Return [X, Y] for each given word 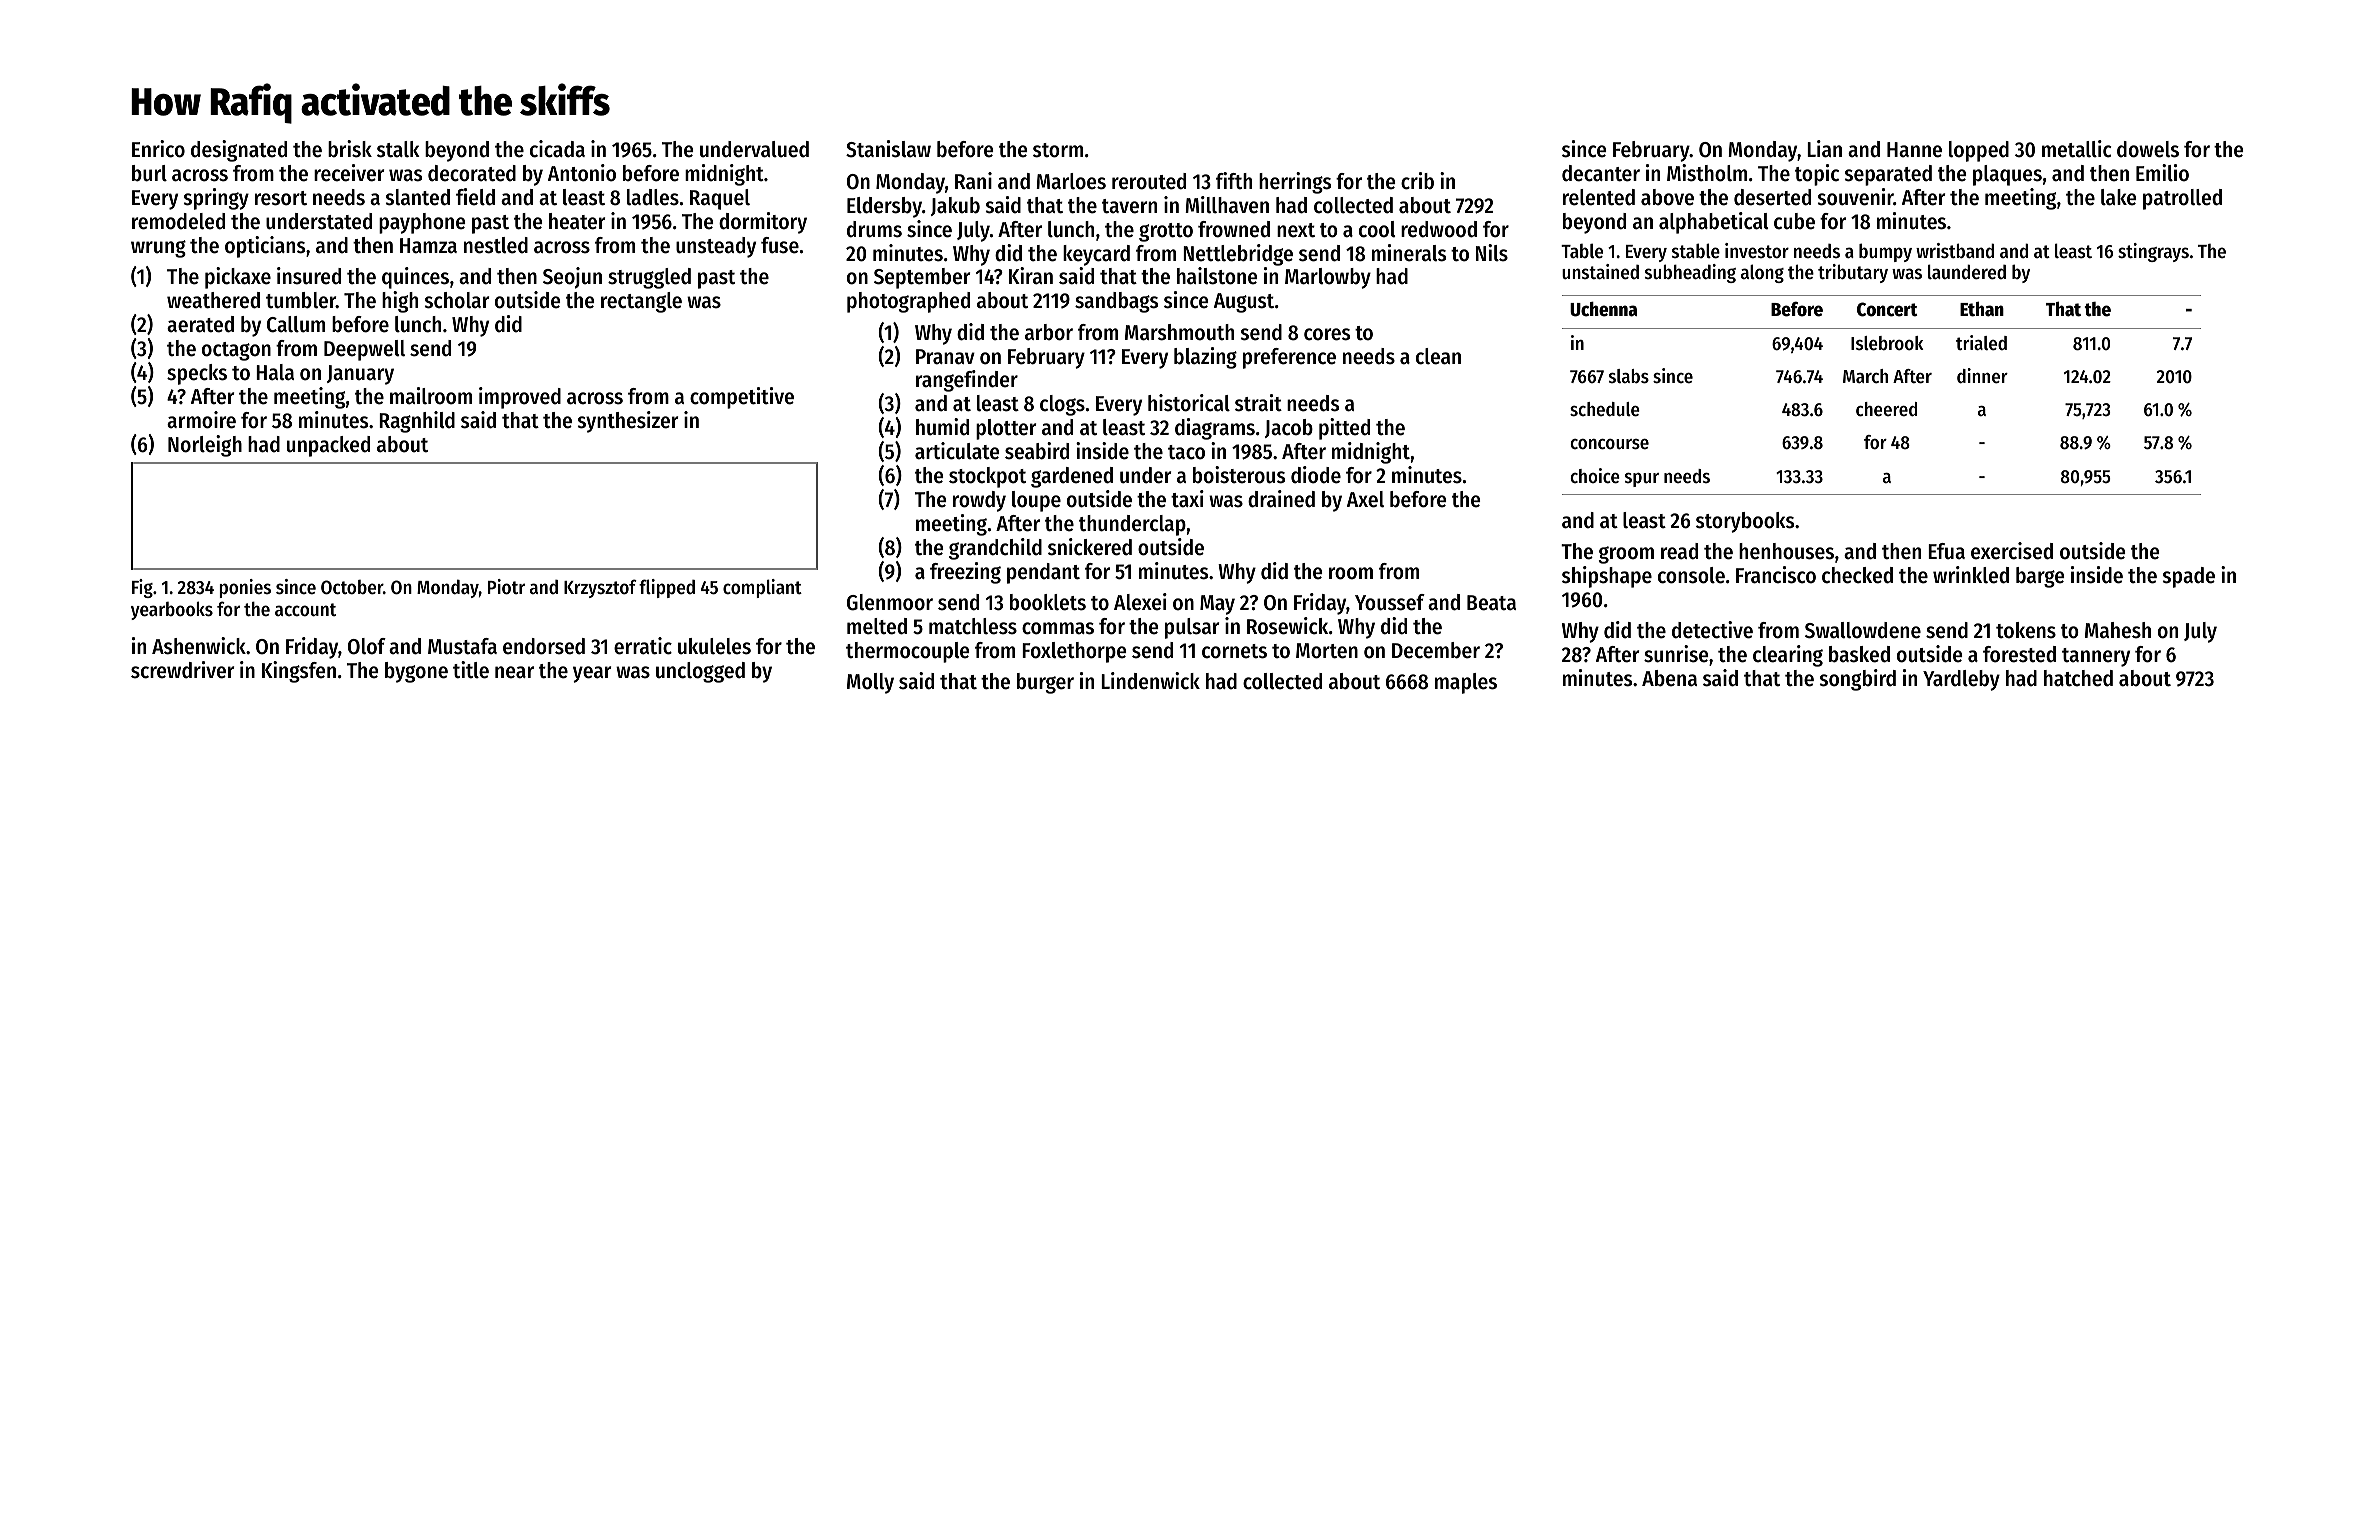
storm [1058, 150]
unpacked [328, 446]
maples [1466, 683]
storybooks [1745, 522]
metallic [2077, 149]
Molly [870, 683]
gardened [1072, 477]
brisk [350, 149]
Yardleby [1961, 680]
